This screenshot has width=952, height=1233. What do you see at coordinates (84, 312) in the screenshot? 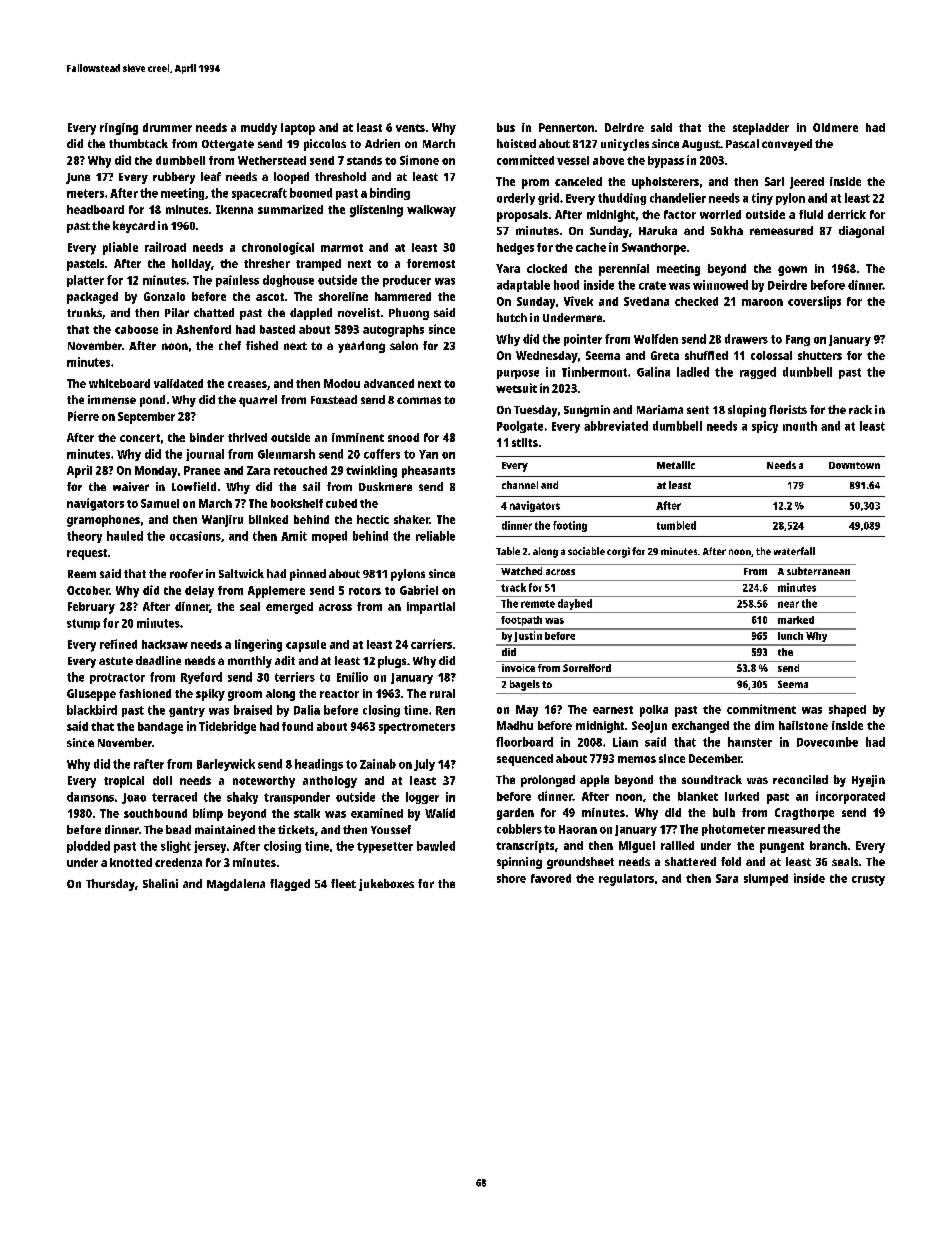
I see `trunks` at bounding box center [84, 312].
